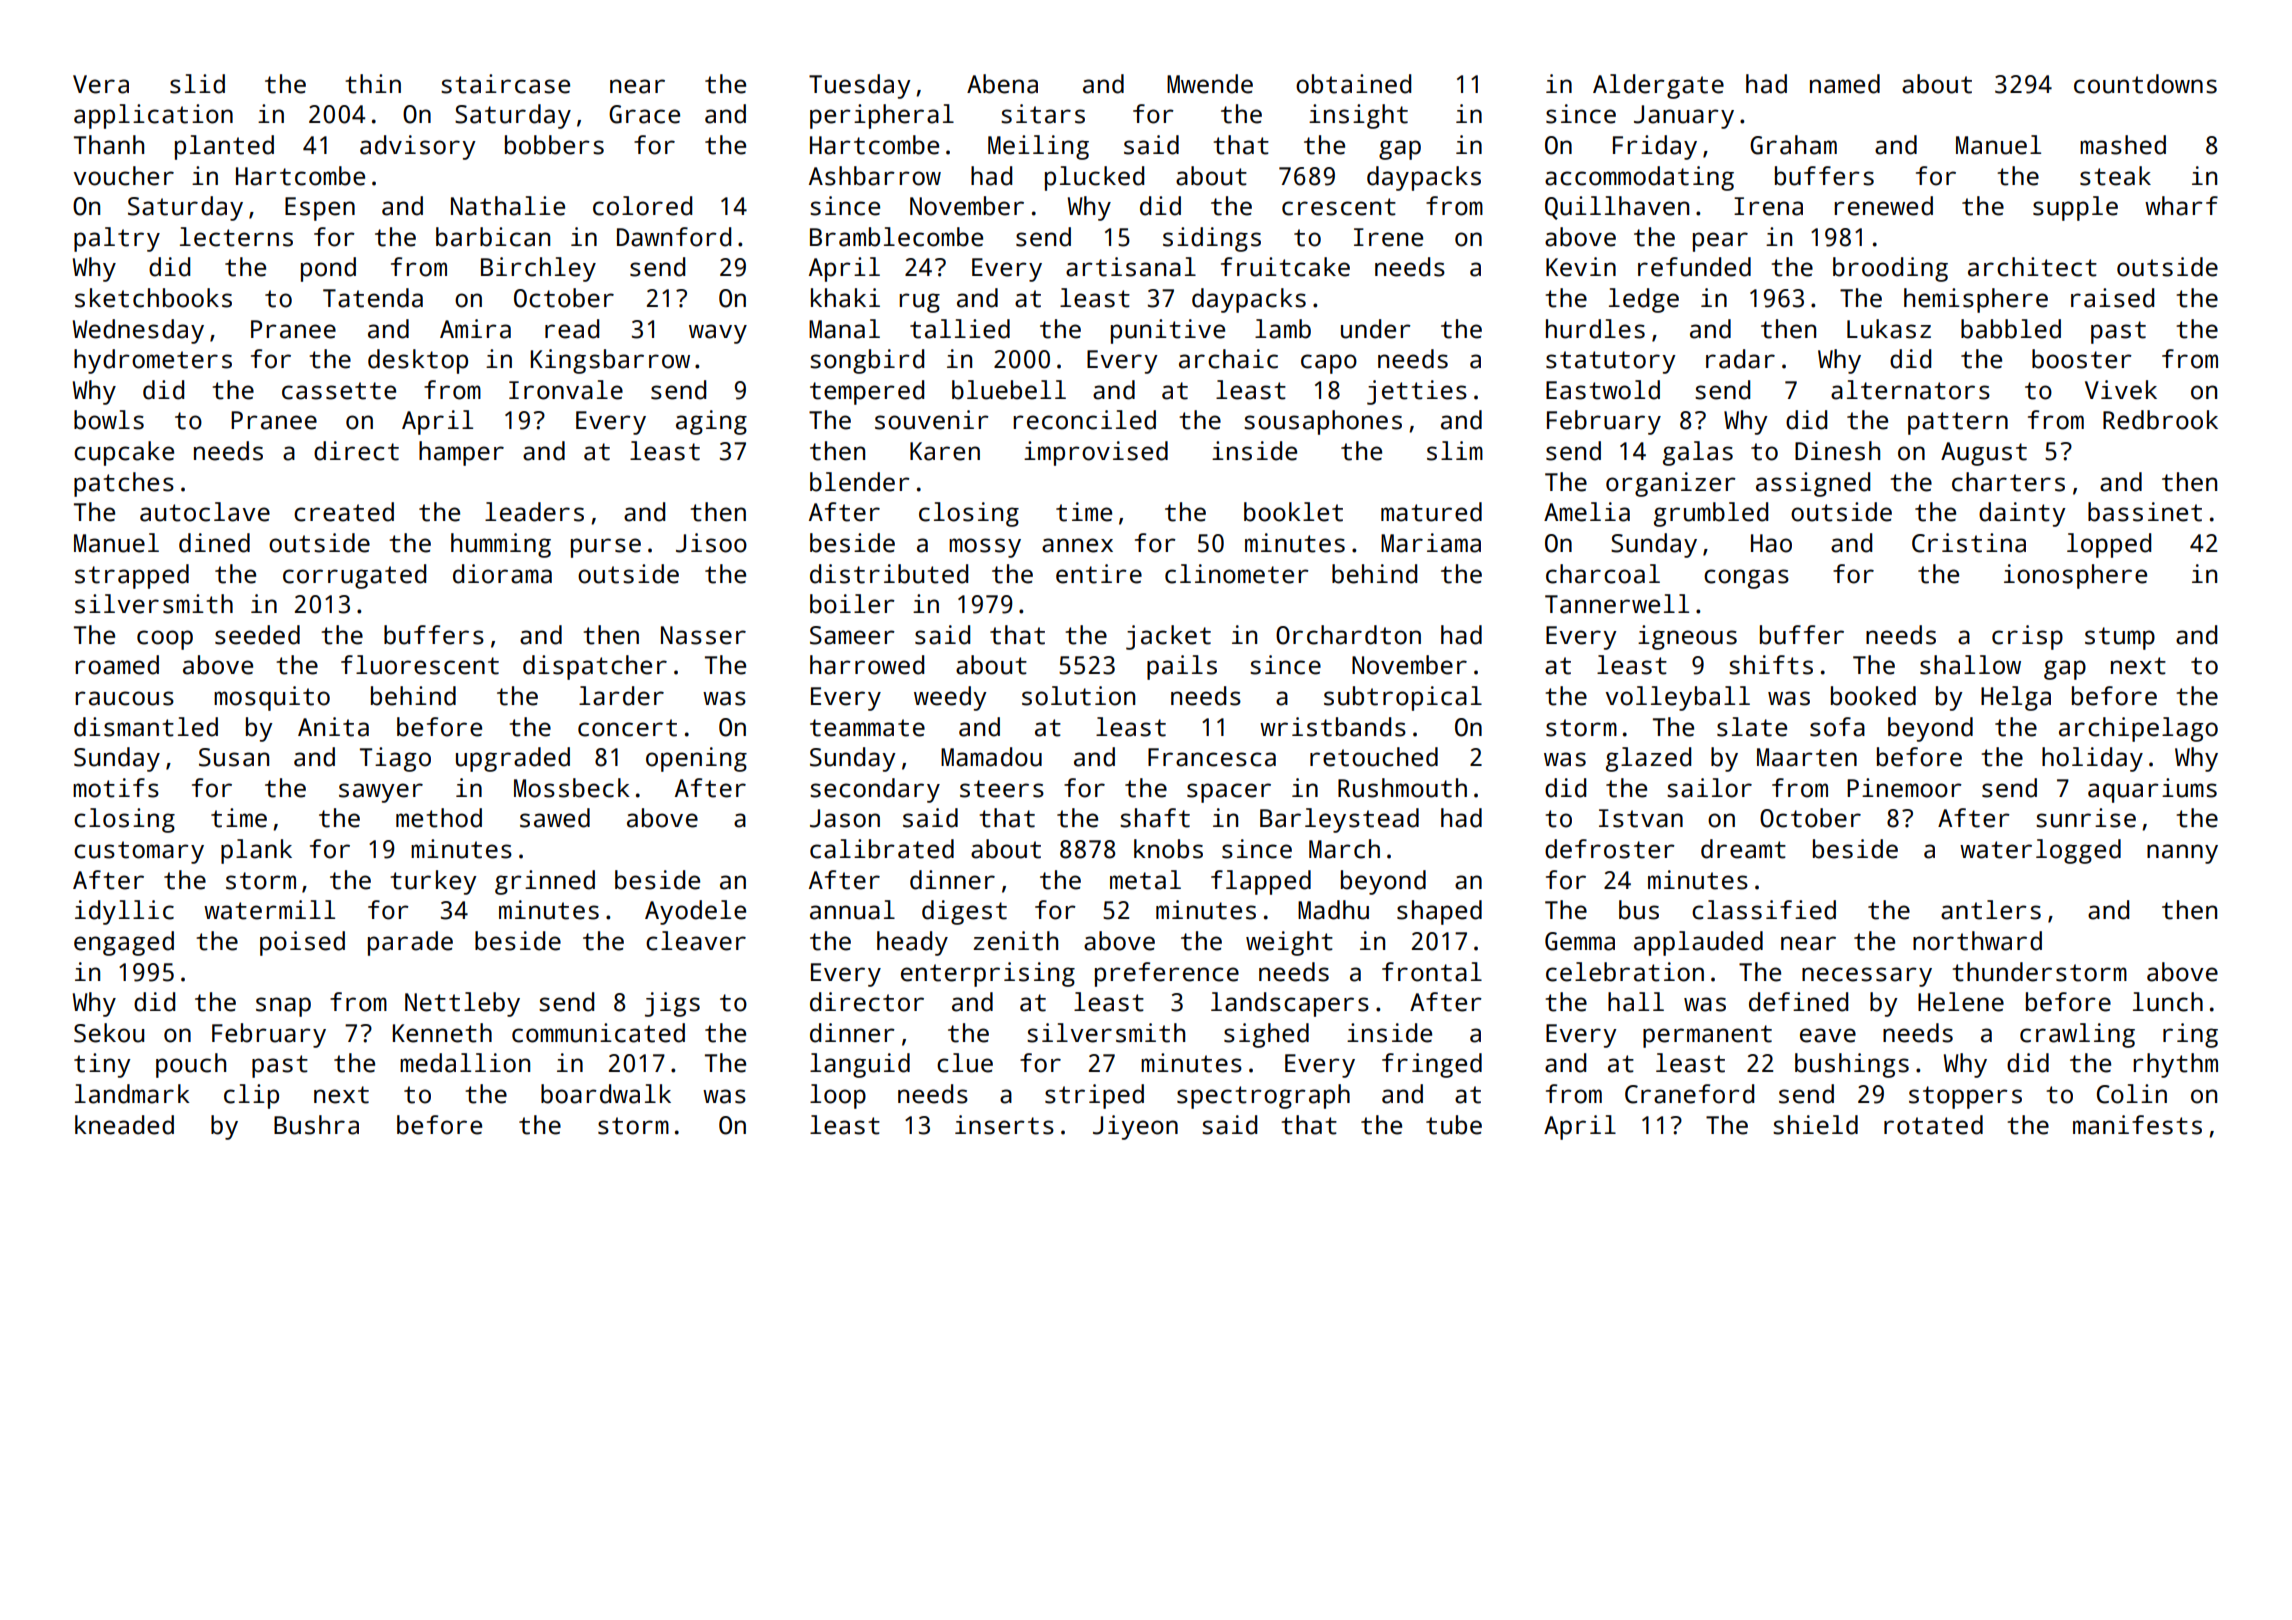 This image has width=2292, height=1620. I want to click on slim, so click(1455, 451).
